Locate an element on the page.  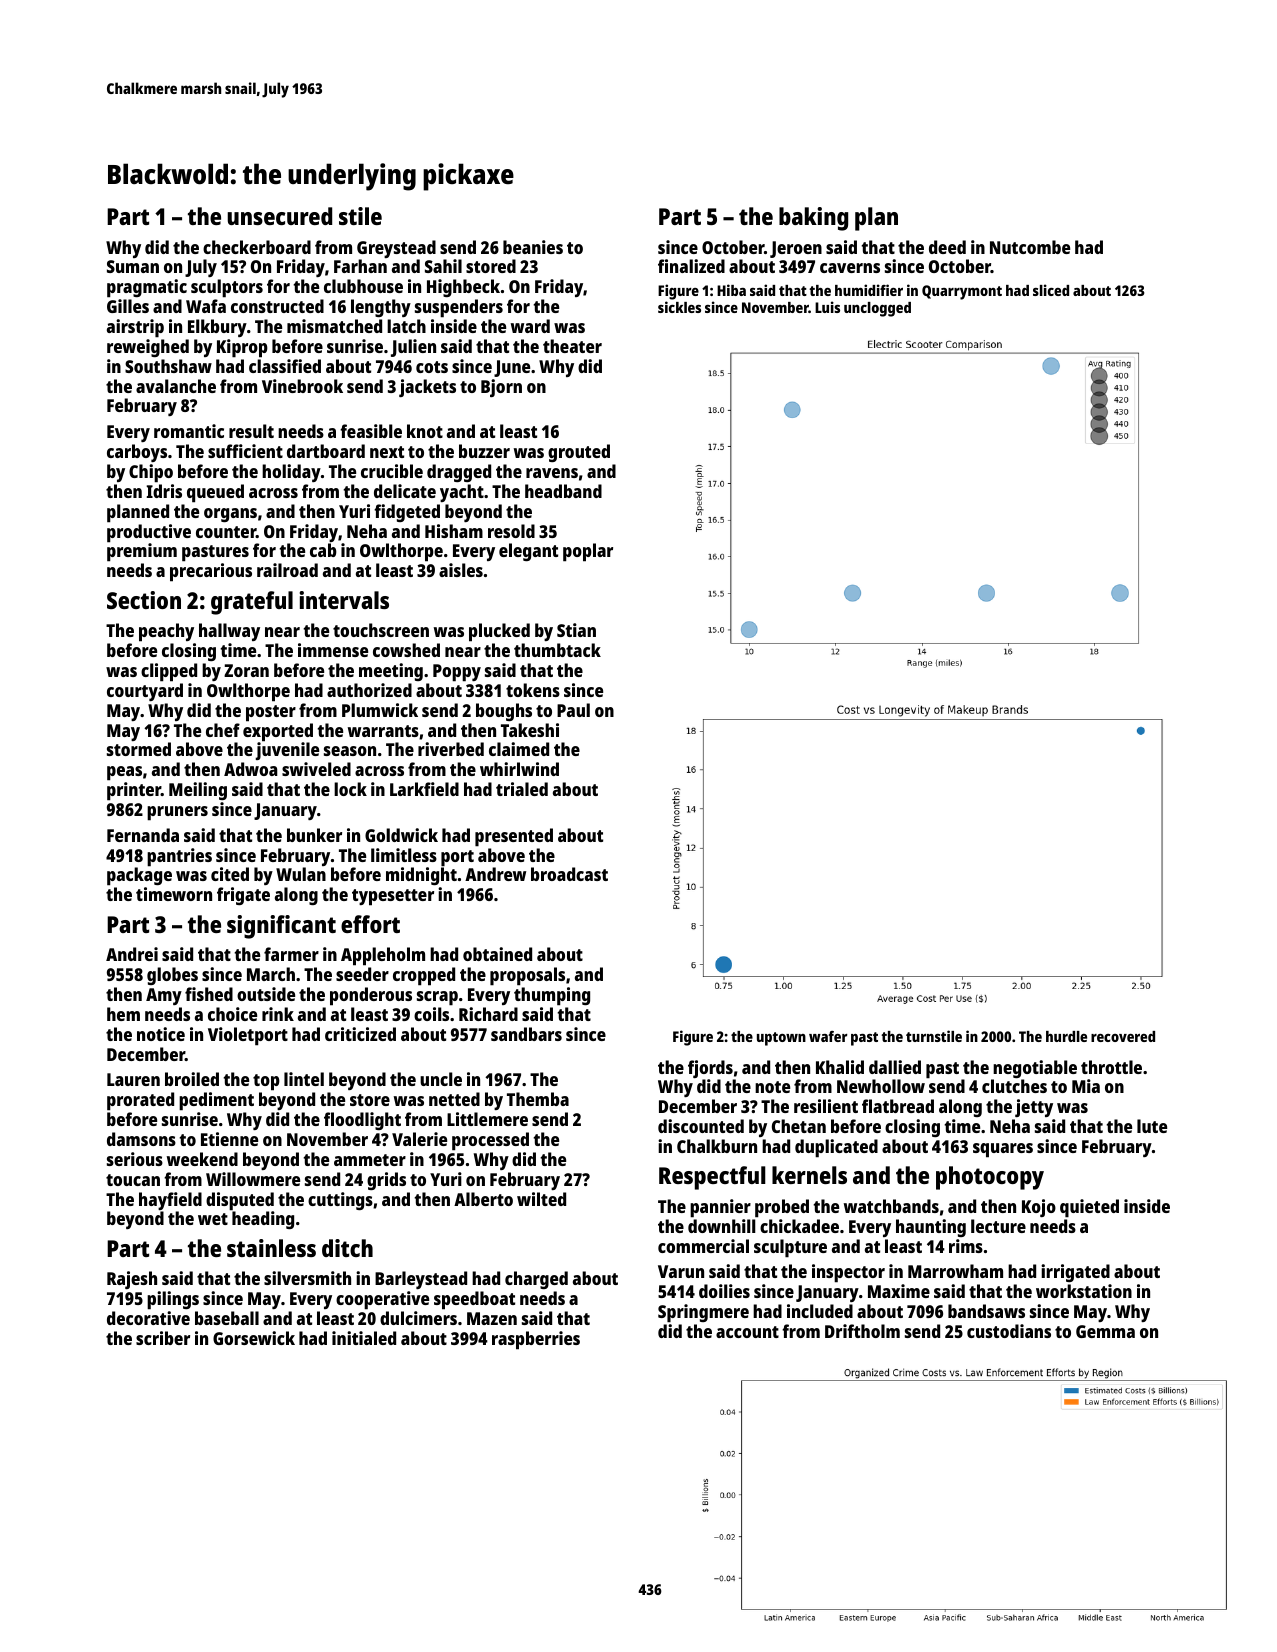
Paul is located at coordinates (573, 710).
